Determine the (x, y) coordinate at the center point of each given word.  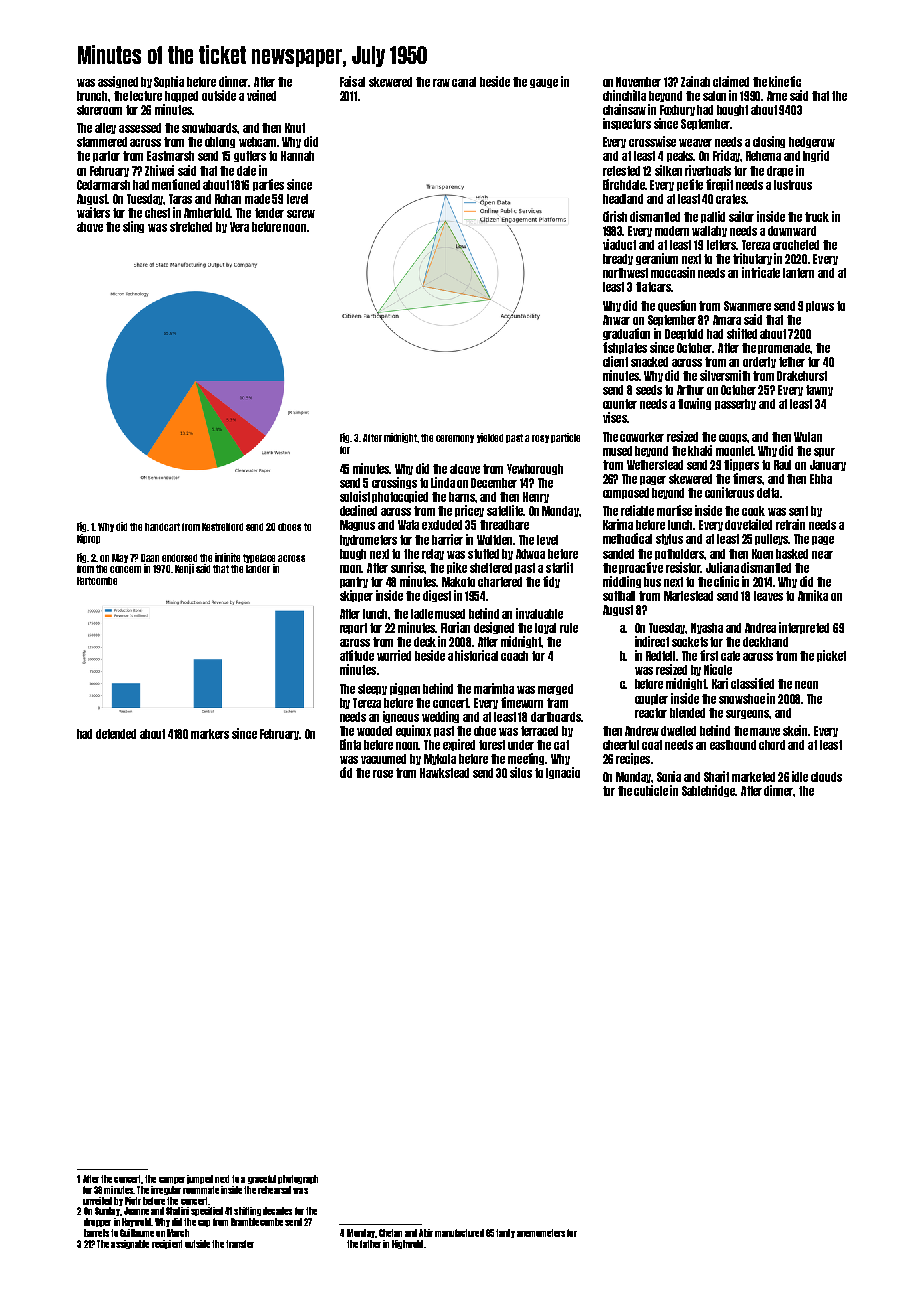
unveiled (97, 1201)
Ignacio (563, 773)
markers (210, 734)
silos (521, 772)
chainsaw (624, 109)
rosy (540, 439)
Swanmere (747, 306)
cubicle (651, 790)
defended (116, 734)
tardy (505, 1233)
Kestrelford (222, 527)
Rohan (228, 199)
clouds (826, 777)
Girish (615, 216)
